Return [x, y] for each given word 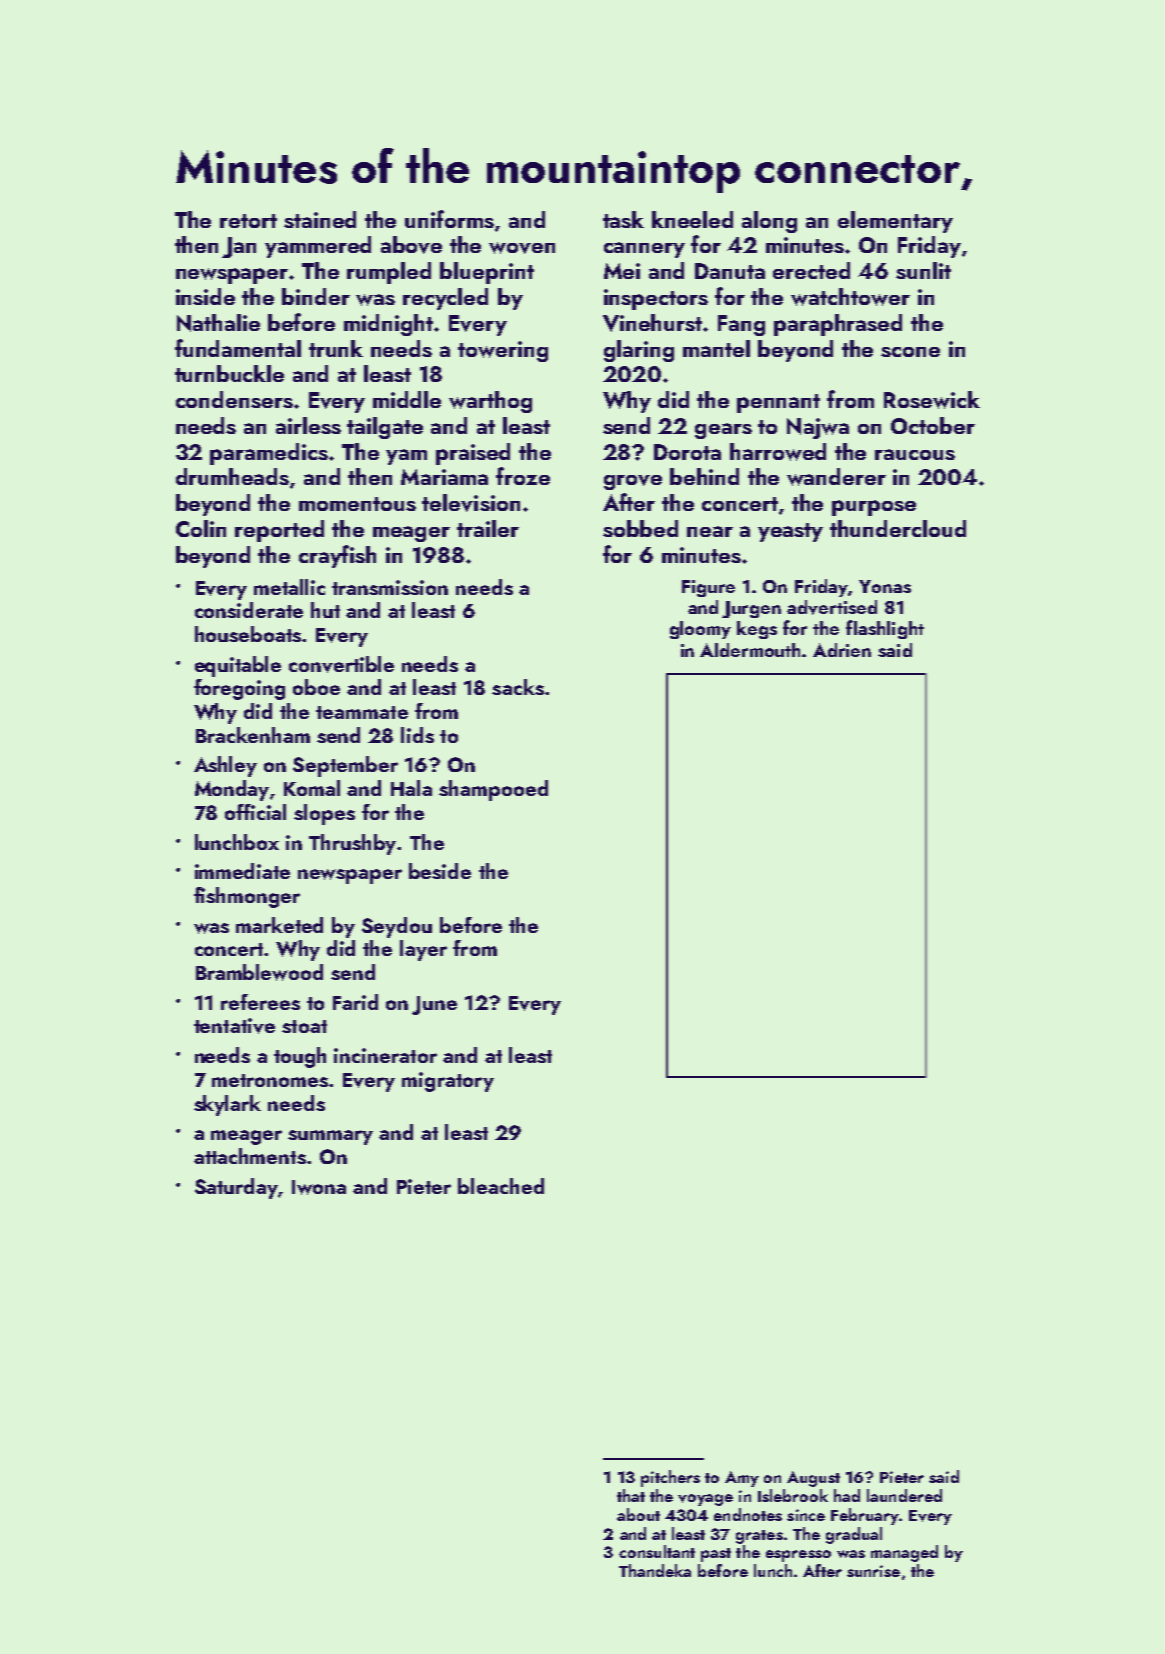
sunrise [873, 1571]
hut [325, 610]
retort [248, 221]
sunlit [923, 270]
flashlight [885, 629]
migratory [448, 1082]
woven [522, 248]
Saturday [237, 1188]
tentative [234, 1026]
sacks [518, 687]
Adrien [842, 650]
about [638, 1514]
